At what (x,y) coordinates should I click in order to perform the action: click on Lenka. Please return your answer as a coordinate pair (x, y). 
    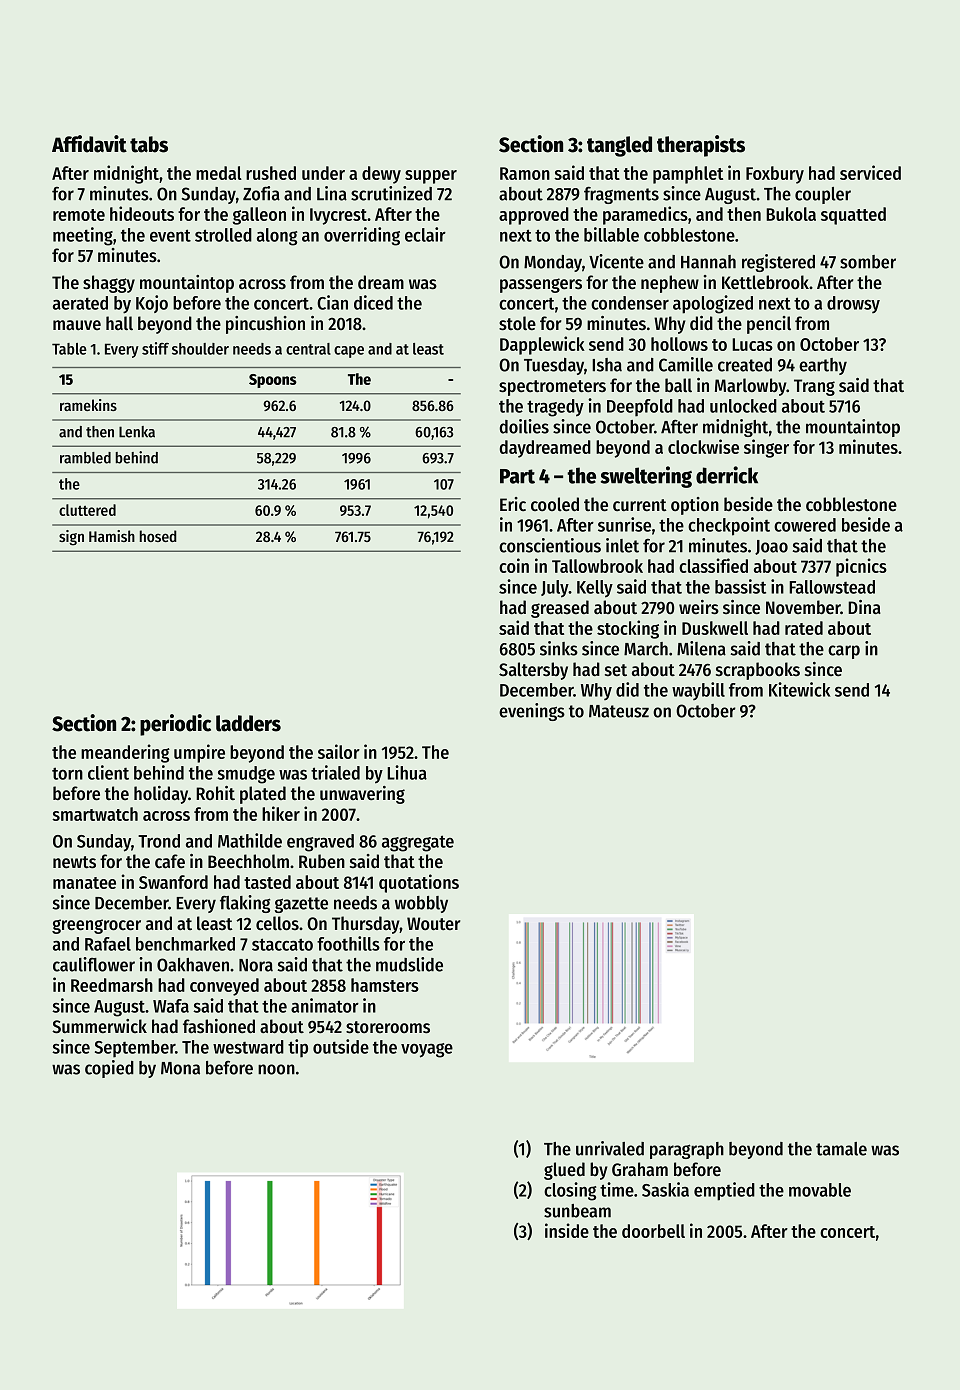
    Looking at the image, I should click on (137, 432).
